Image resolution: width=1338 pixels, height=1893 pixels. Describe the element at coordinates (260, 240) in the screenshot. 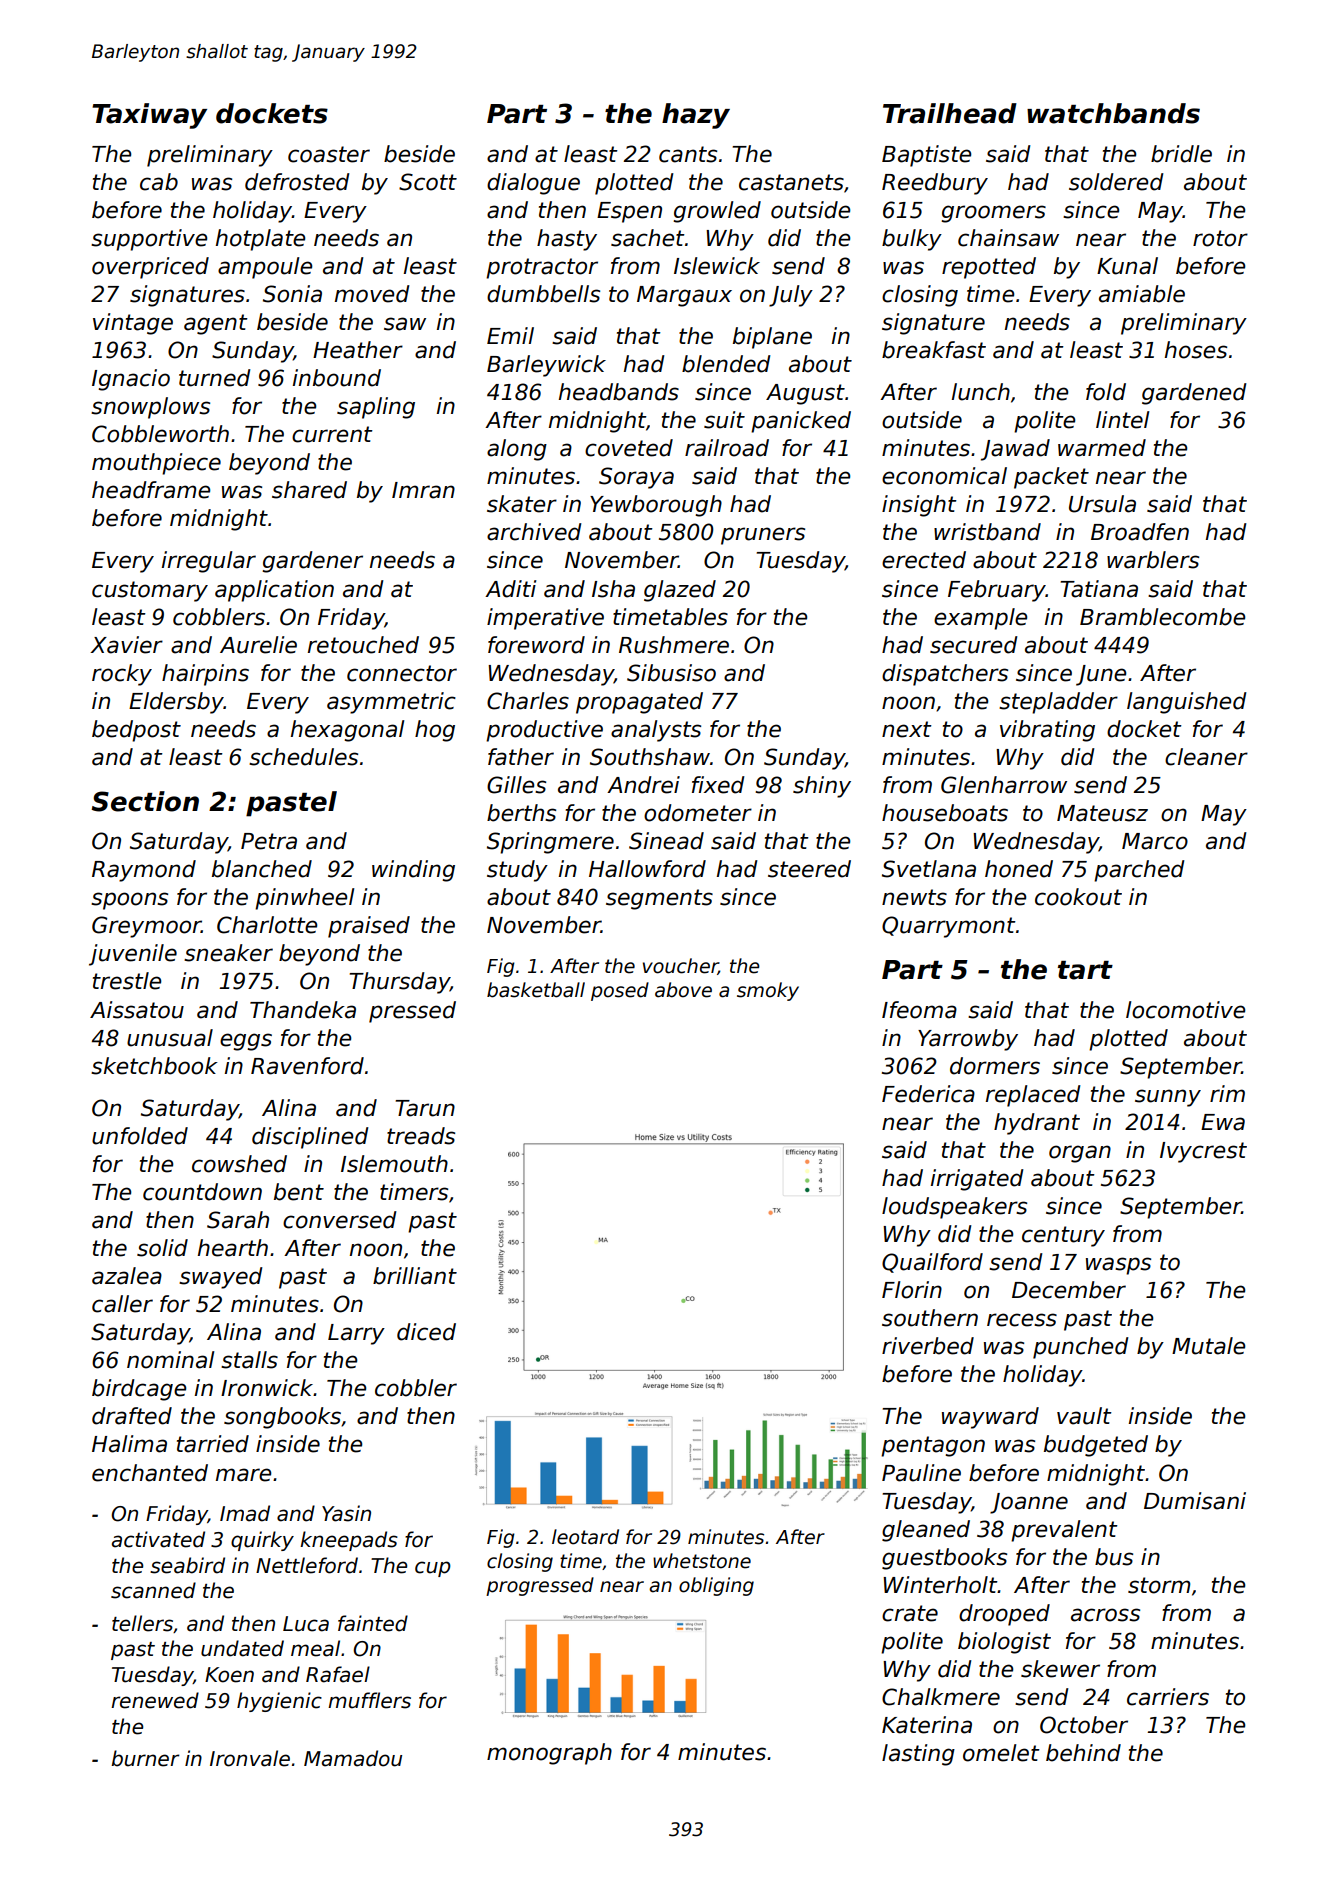

I see `hotplate` at that location.
